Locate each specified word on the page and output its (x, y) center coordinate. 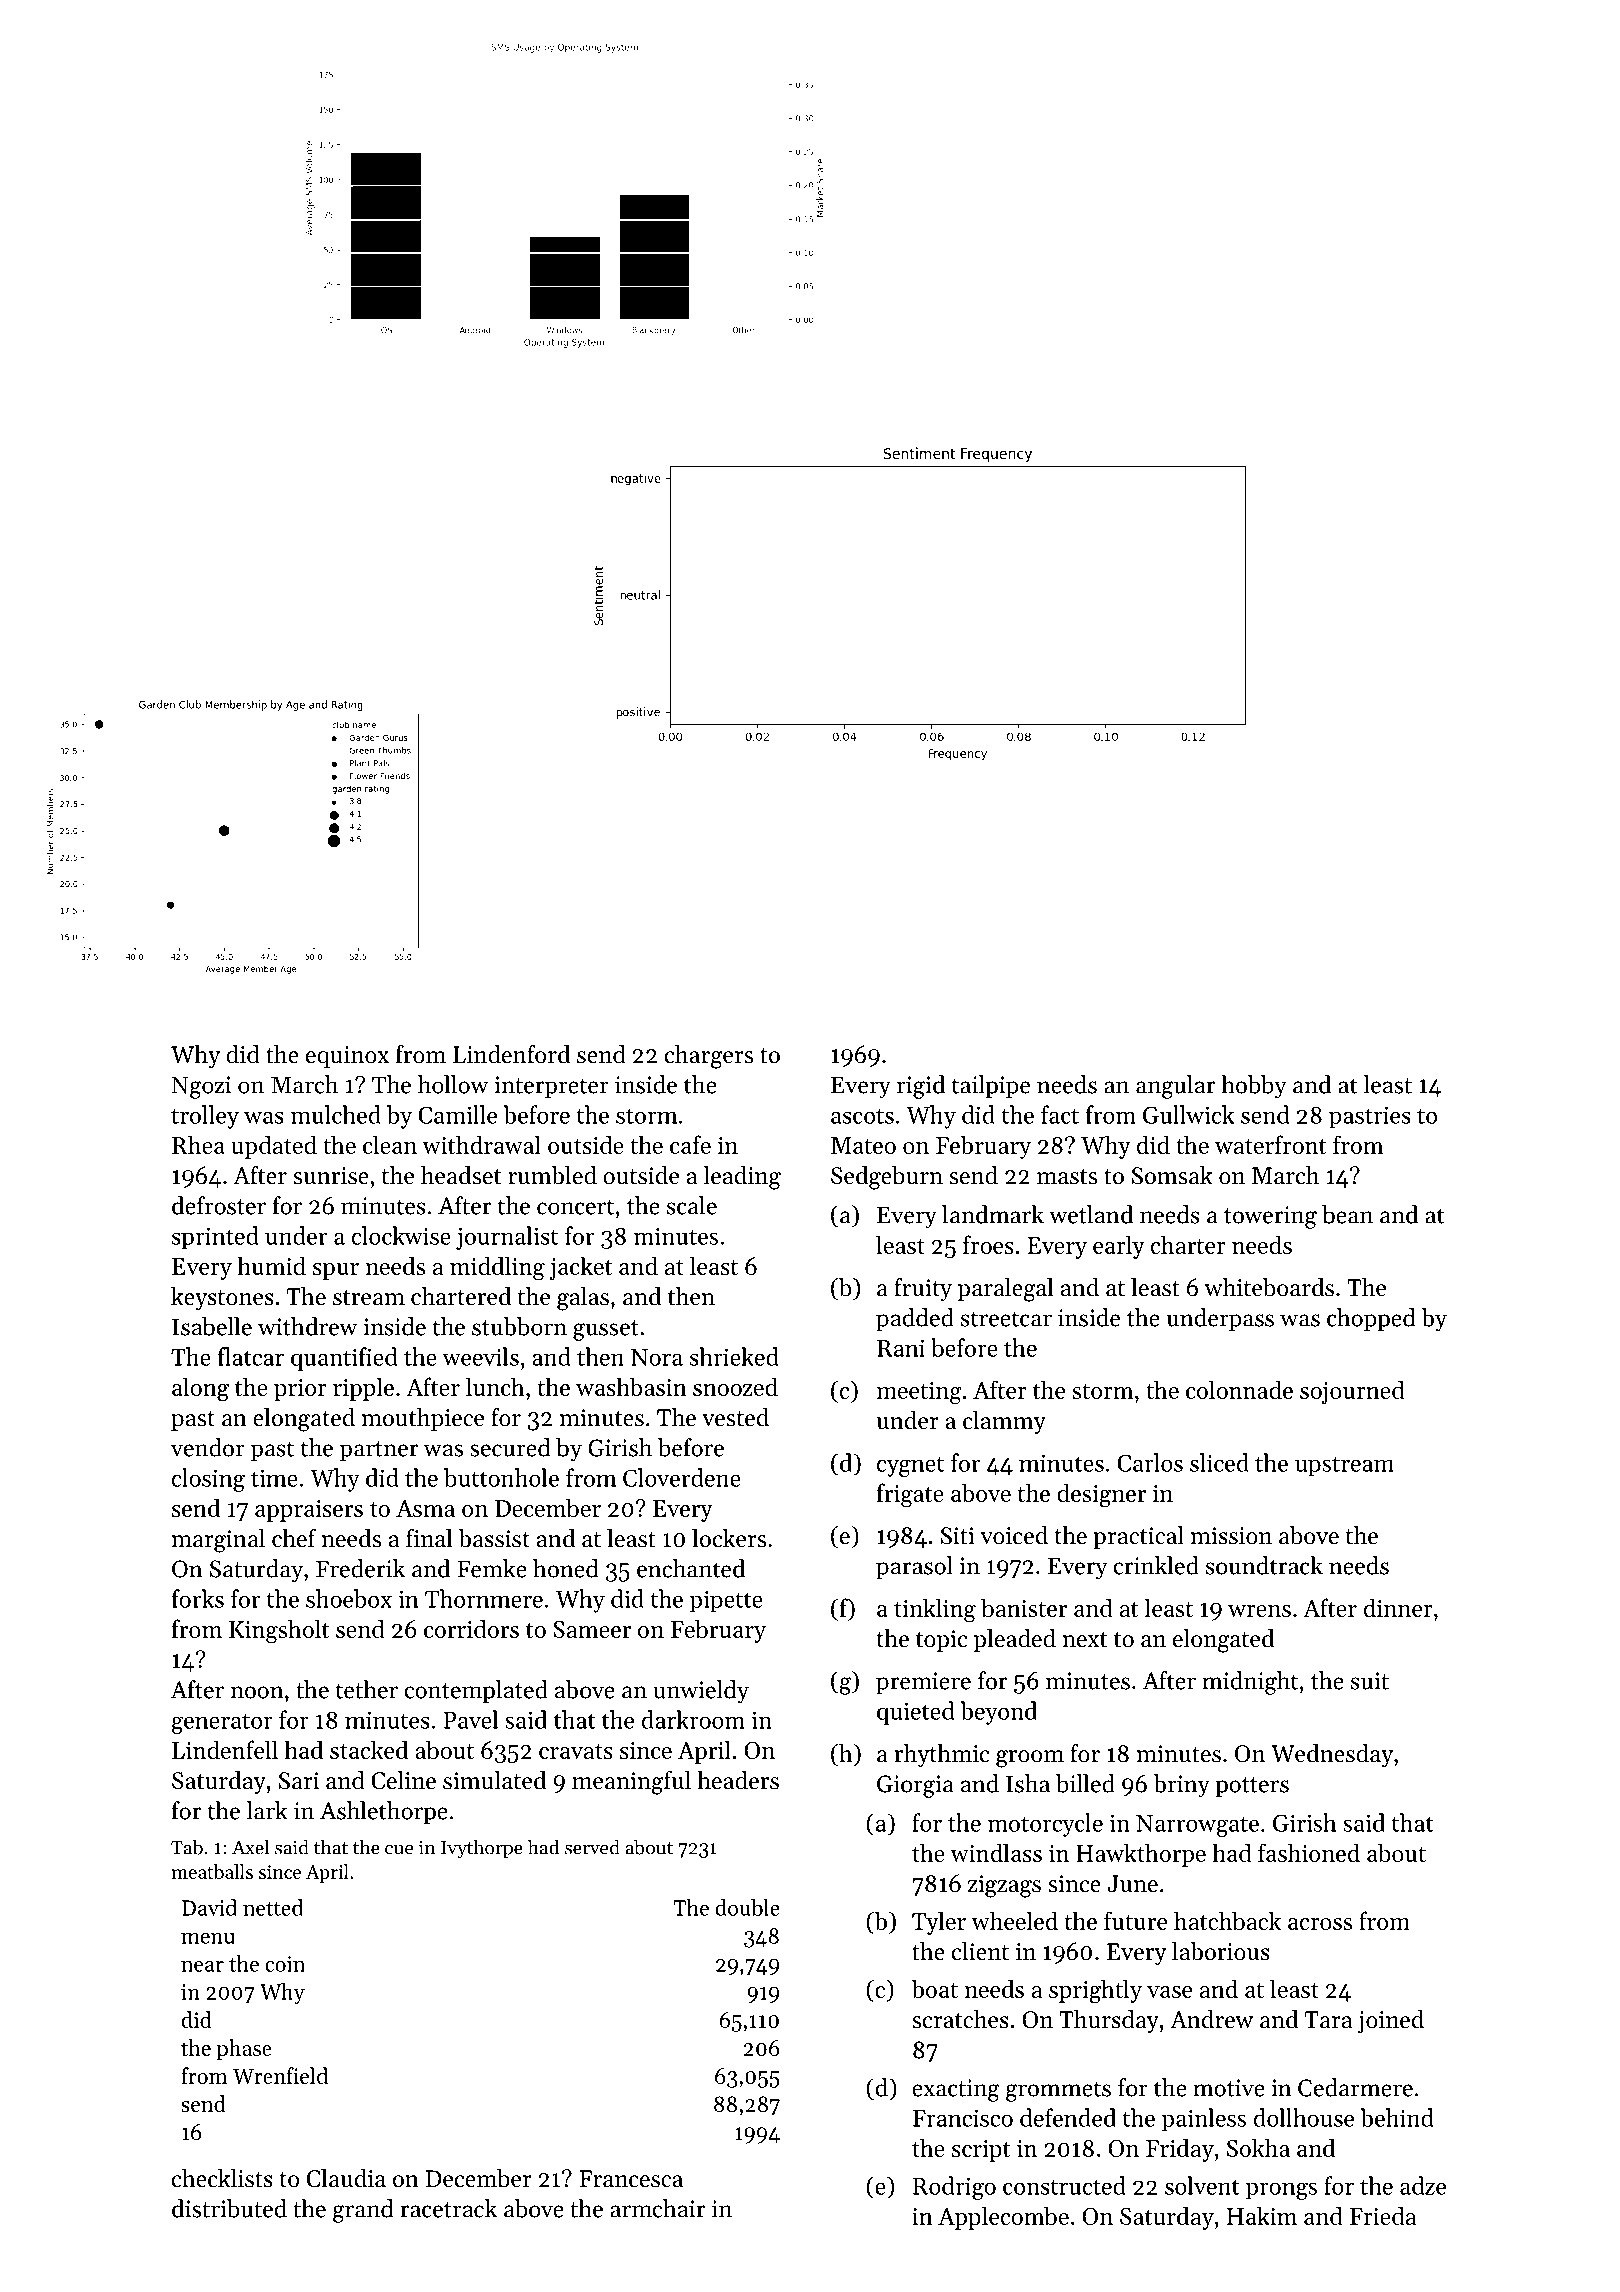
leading (742, 1178)
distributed (229, 2208)
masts (1067, 1177)
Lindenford (511, 1054)
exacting (956, 2090)
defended (1068, 2117)
